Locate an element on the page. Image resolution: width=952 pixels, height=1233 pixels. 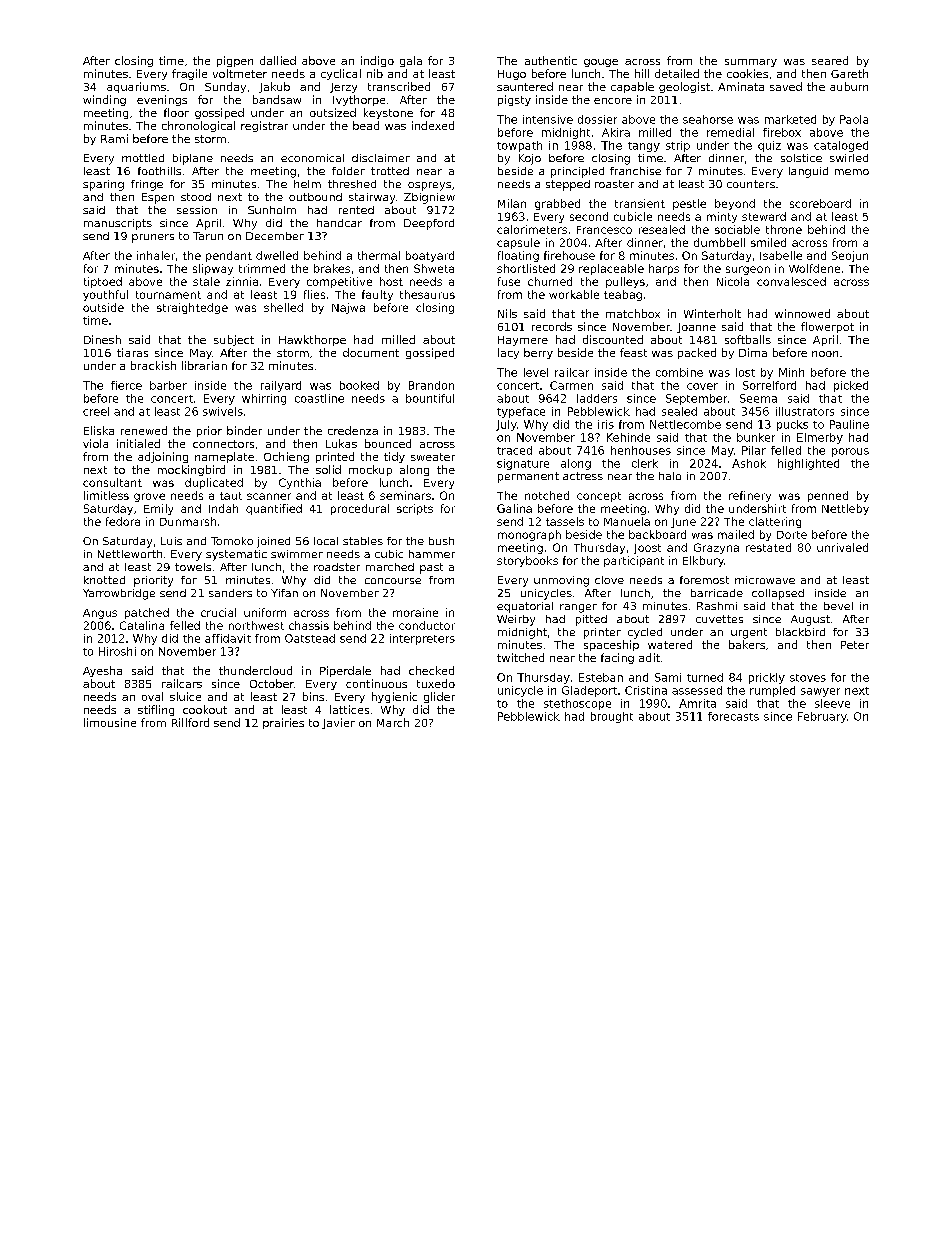
concourse is located at coordinates (393, 581).
